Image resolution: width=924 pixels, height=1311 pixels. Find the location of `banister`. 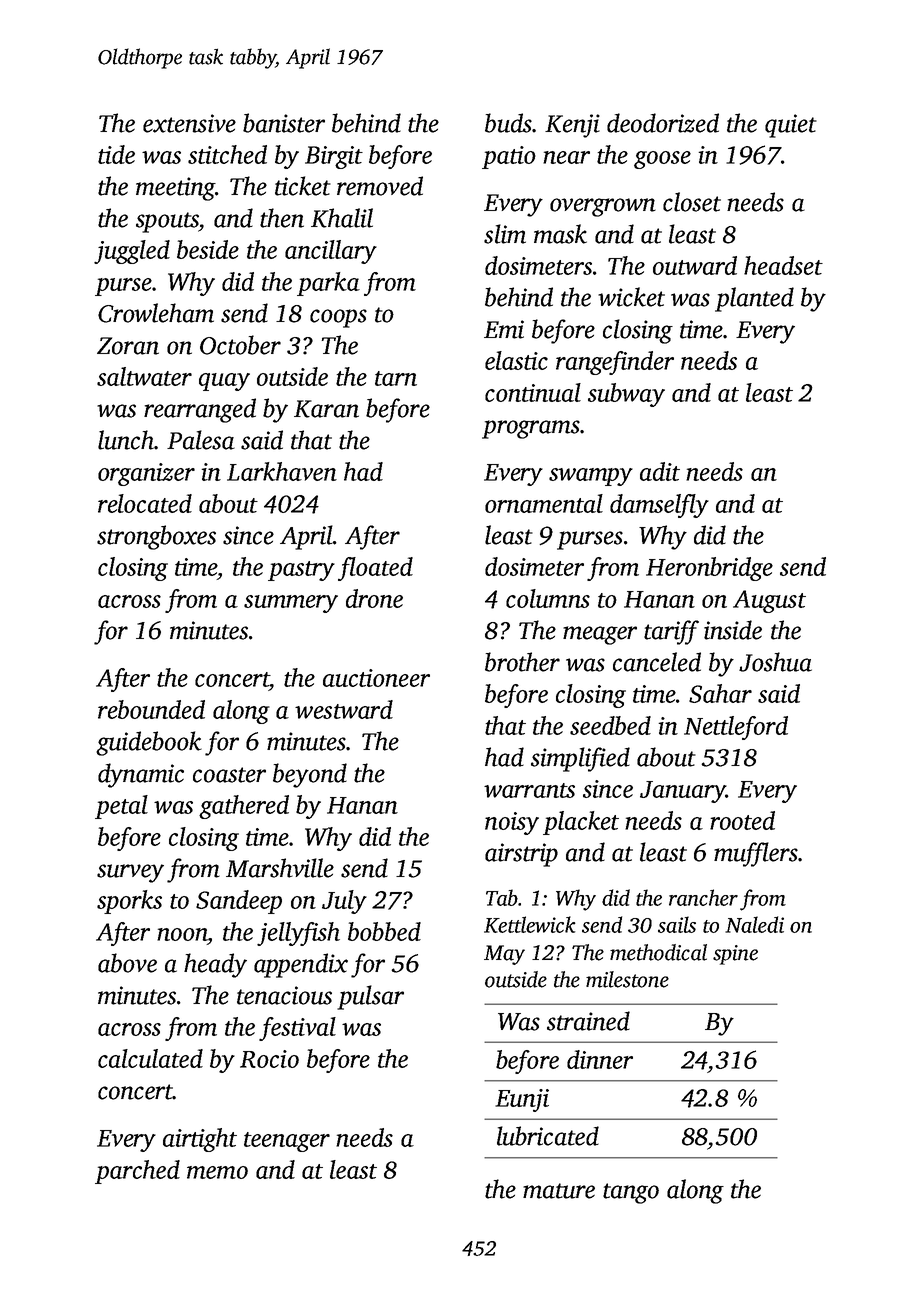

banister is located at coordinates (284, 123).
